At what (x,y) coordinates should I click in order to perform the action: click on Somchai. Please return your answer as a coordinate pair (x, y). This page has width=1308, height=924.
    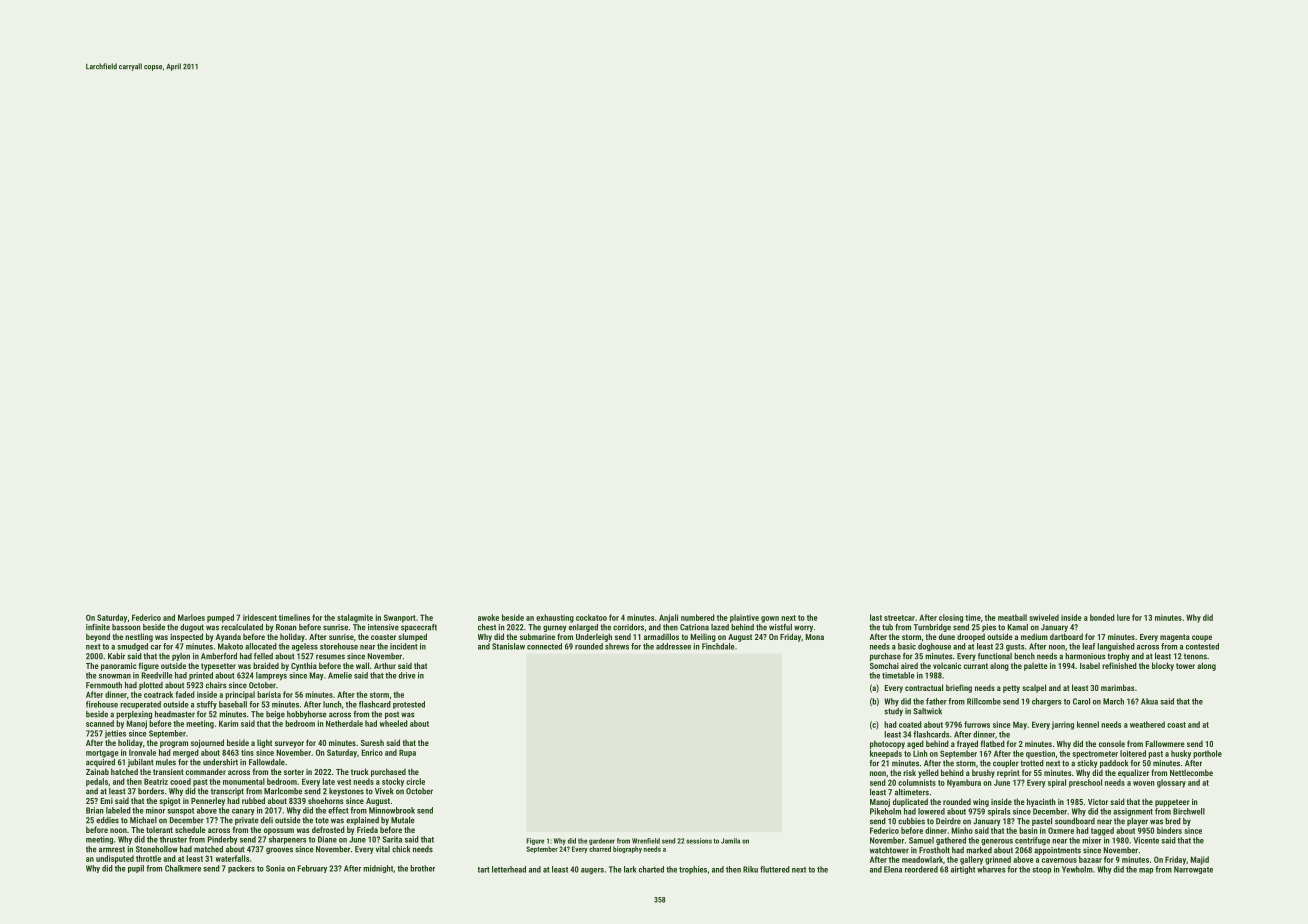
    Looking at the image, I should click on (884, 665).
